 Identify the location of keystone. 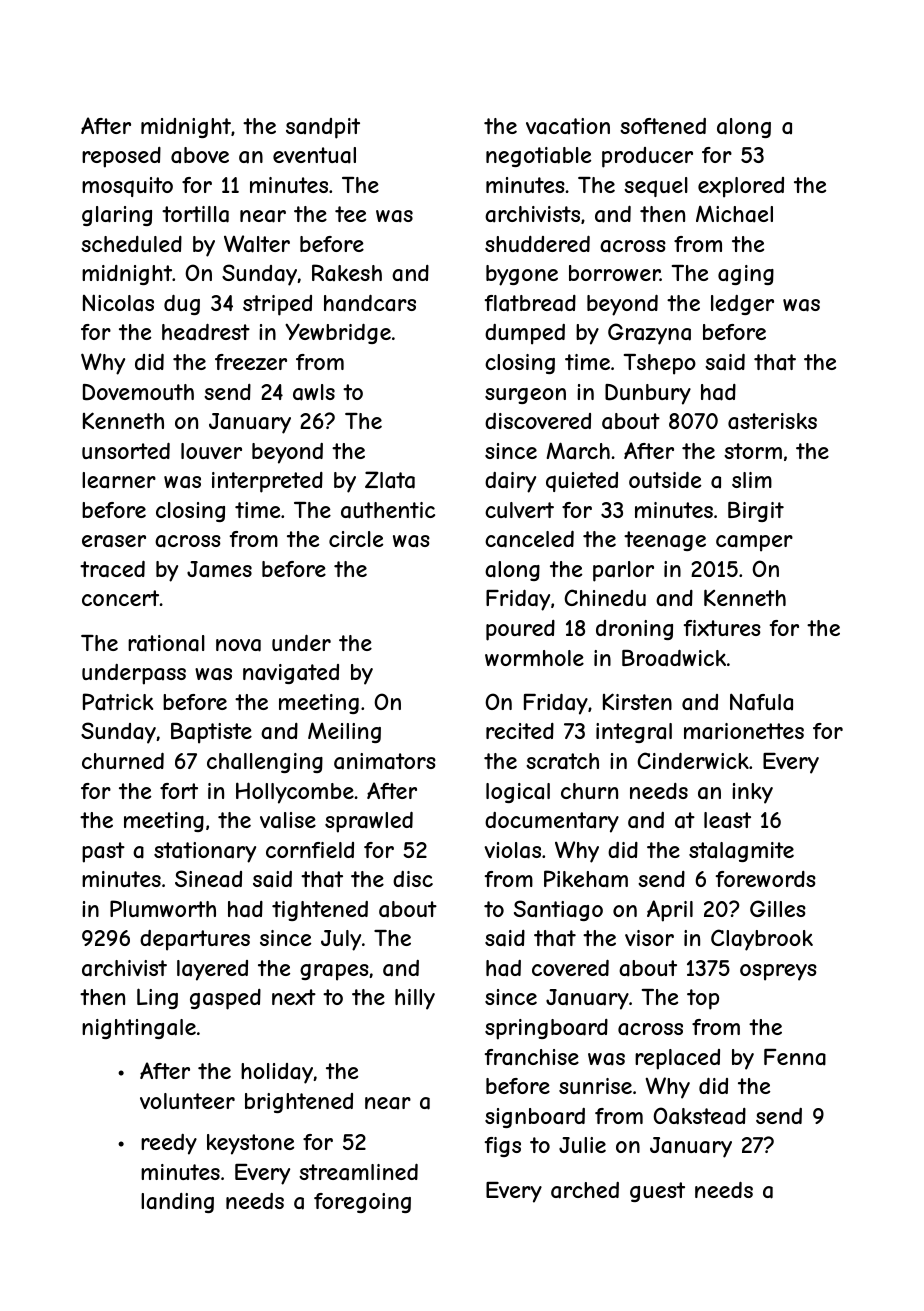
(250, 1144).
